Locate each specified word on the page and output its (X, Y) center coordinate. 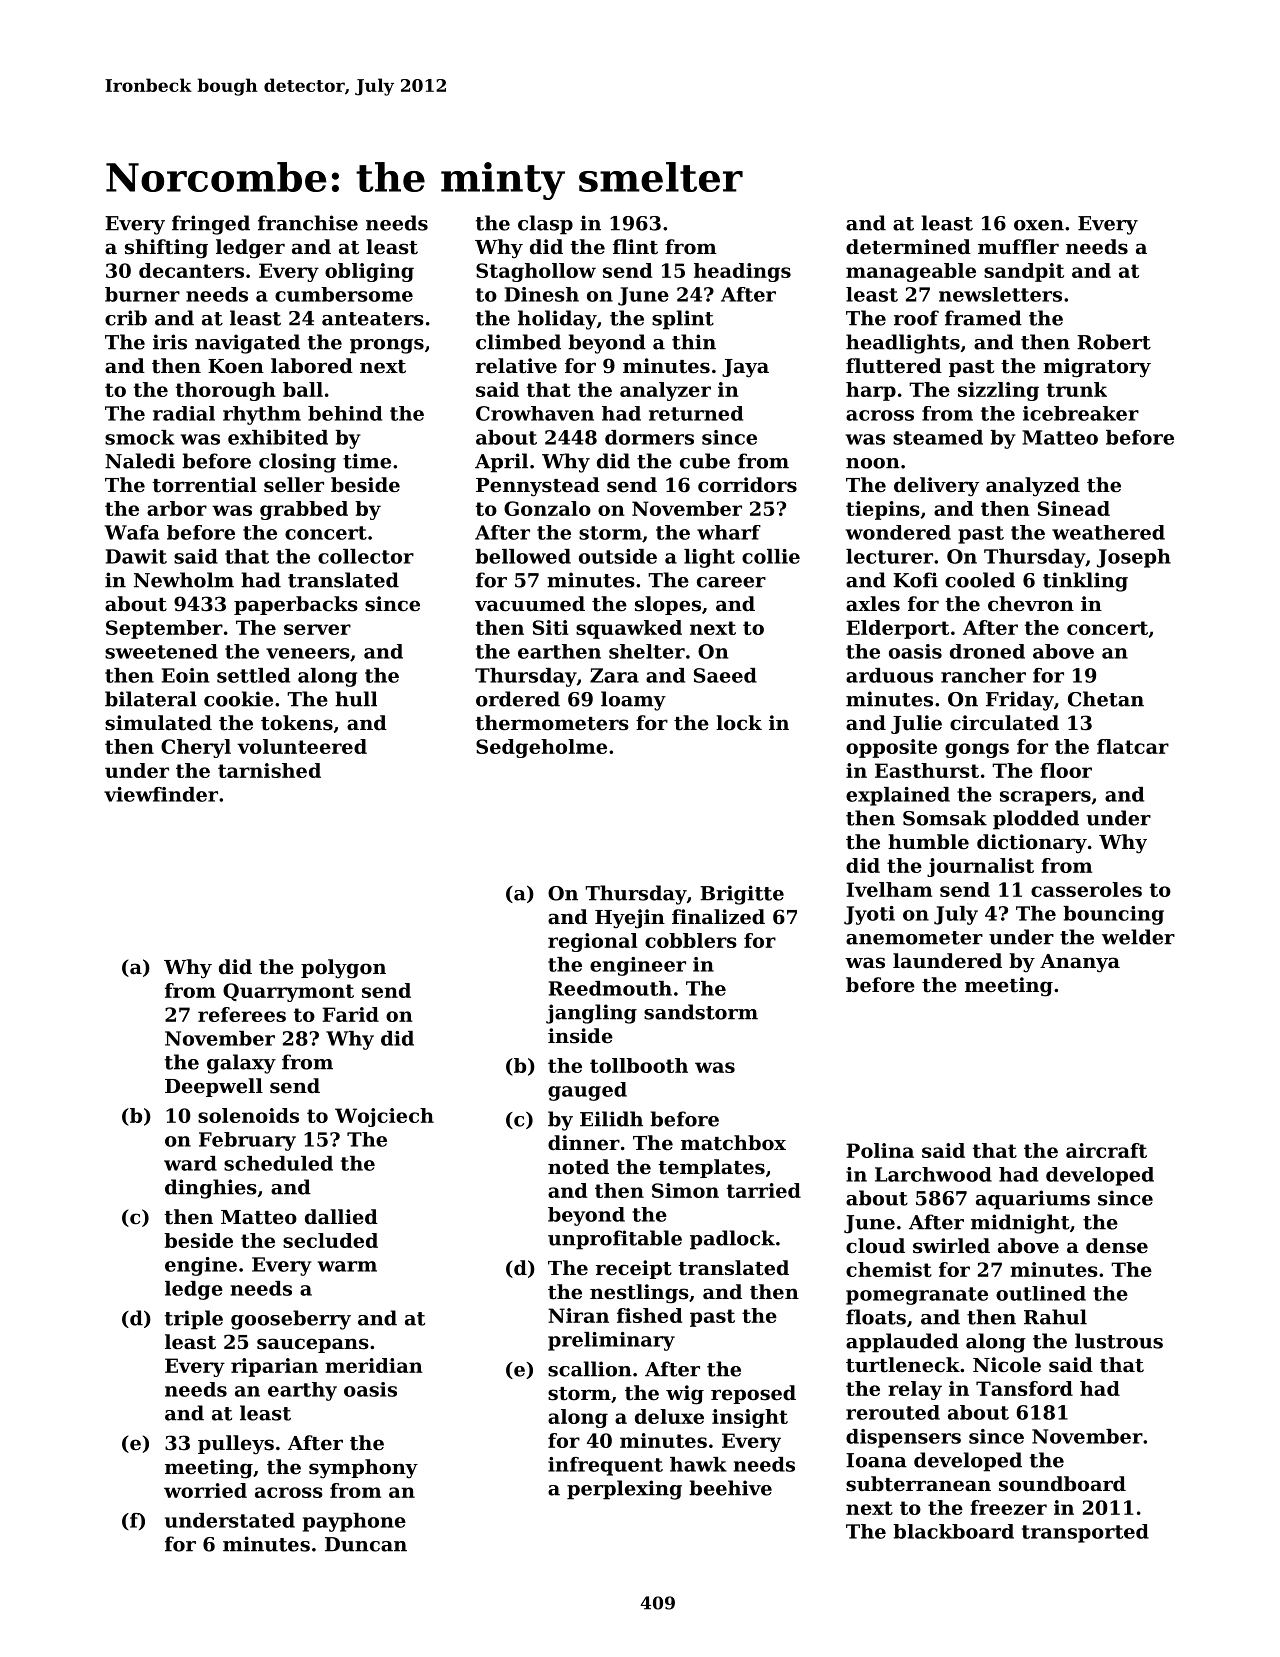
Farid (350, 1014)
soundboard (1062, 1484)
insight (750, 1418)
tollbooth (639, 1065)
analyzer (665, 391)
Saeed (725, 675)
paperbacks (296, 605)
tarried (764, 1190)
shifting (166, 249)
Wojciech (384, 1117)
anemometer (914, 938)
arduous (889, 675)
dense (1117, 1246)
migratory (1097, 368)
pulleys (236, 1445)
